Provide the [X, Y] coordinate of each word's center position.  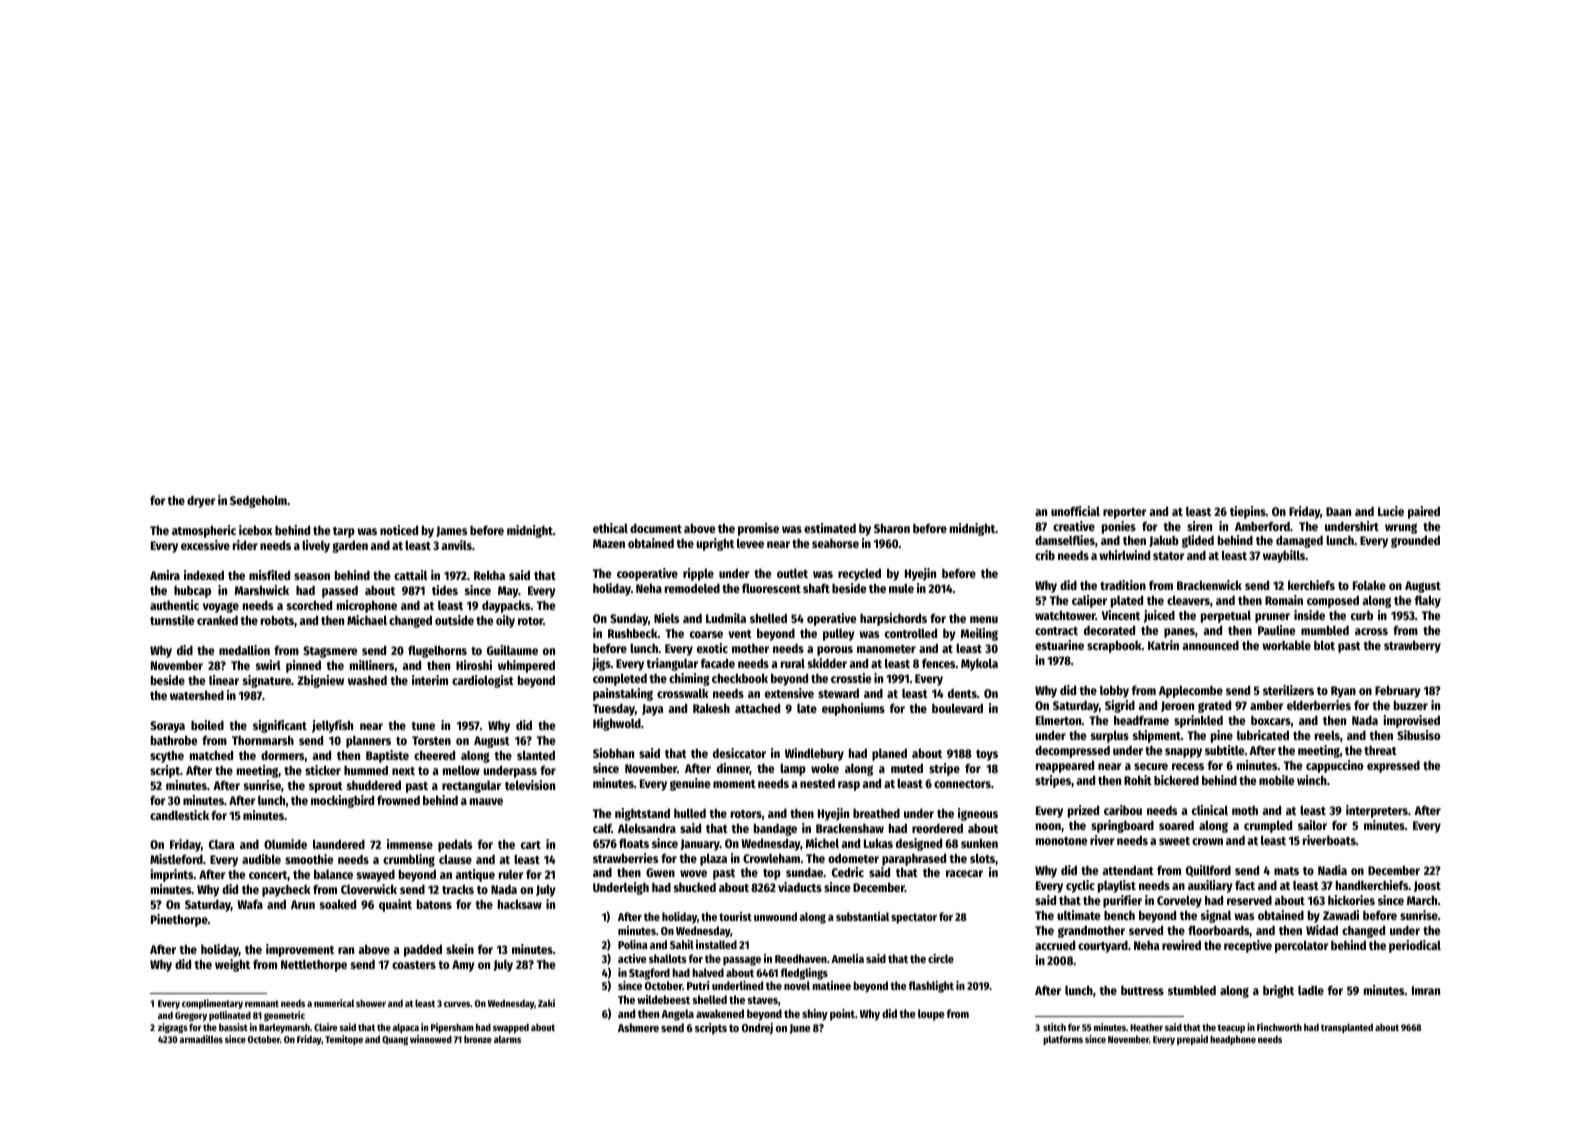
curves [457, 1004]
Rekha [489, 575]
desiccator [739, 753]
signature [267, 681]
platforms [1063, 1040]
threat [1380, 750]
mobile [1277, 780]
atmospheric [204, 531]
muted [907, 768]
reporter [1124, 513]
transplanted [1347, 1028]
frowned [398, 800]
